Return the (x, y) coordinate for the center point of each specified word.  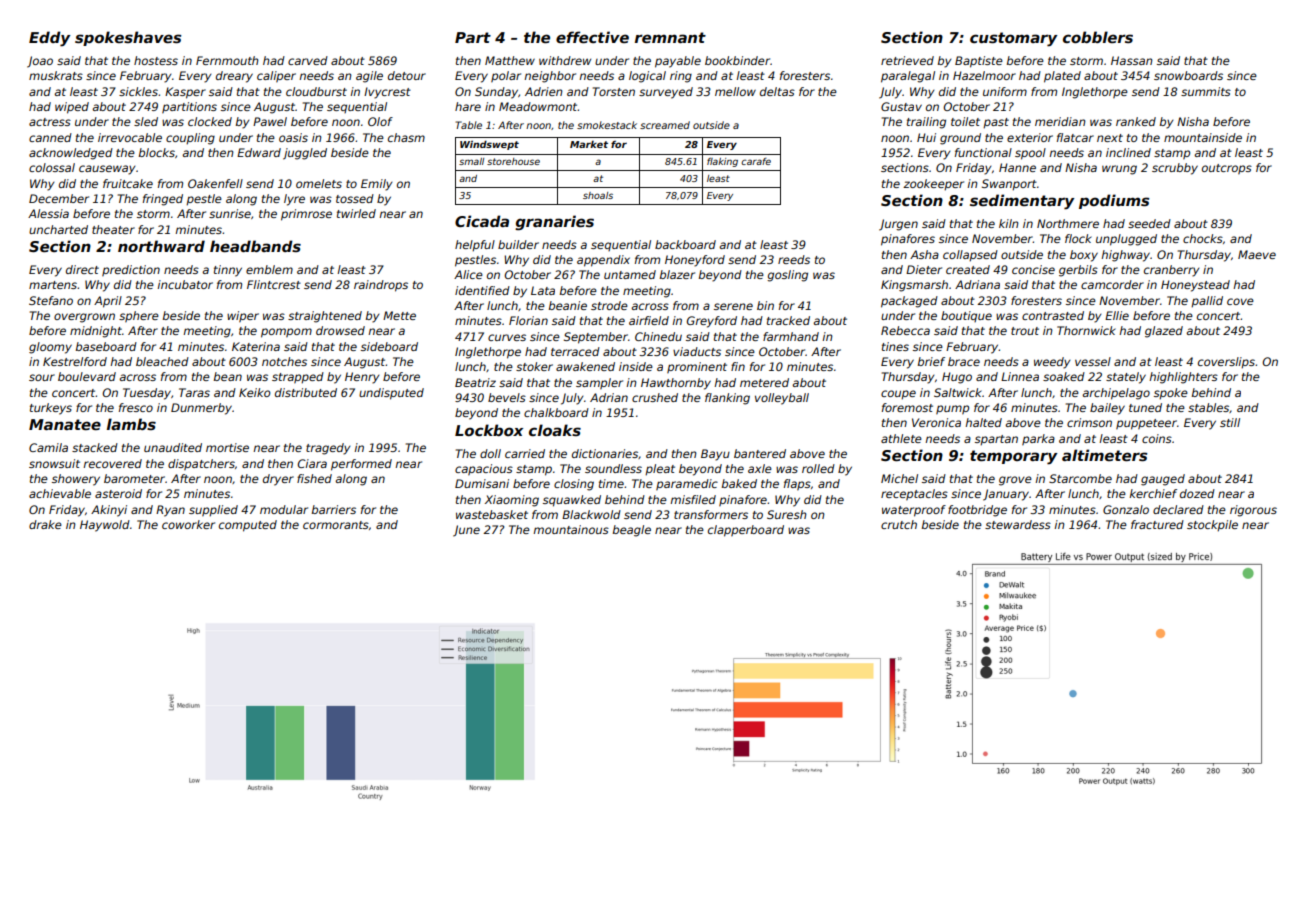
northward (161, 246)
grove (1015, 481)
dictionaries (605, 453)
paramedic (687, 484)
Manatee (65, 424)
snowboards (1188, 75)
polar (506, 76)
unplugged (1126, 240)
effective (592, 37)
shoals (598, 195)
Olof (380, 121)
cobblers (1098, 37)
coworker (188, 524)
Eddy (50, 39)
